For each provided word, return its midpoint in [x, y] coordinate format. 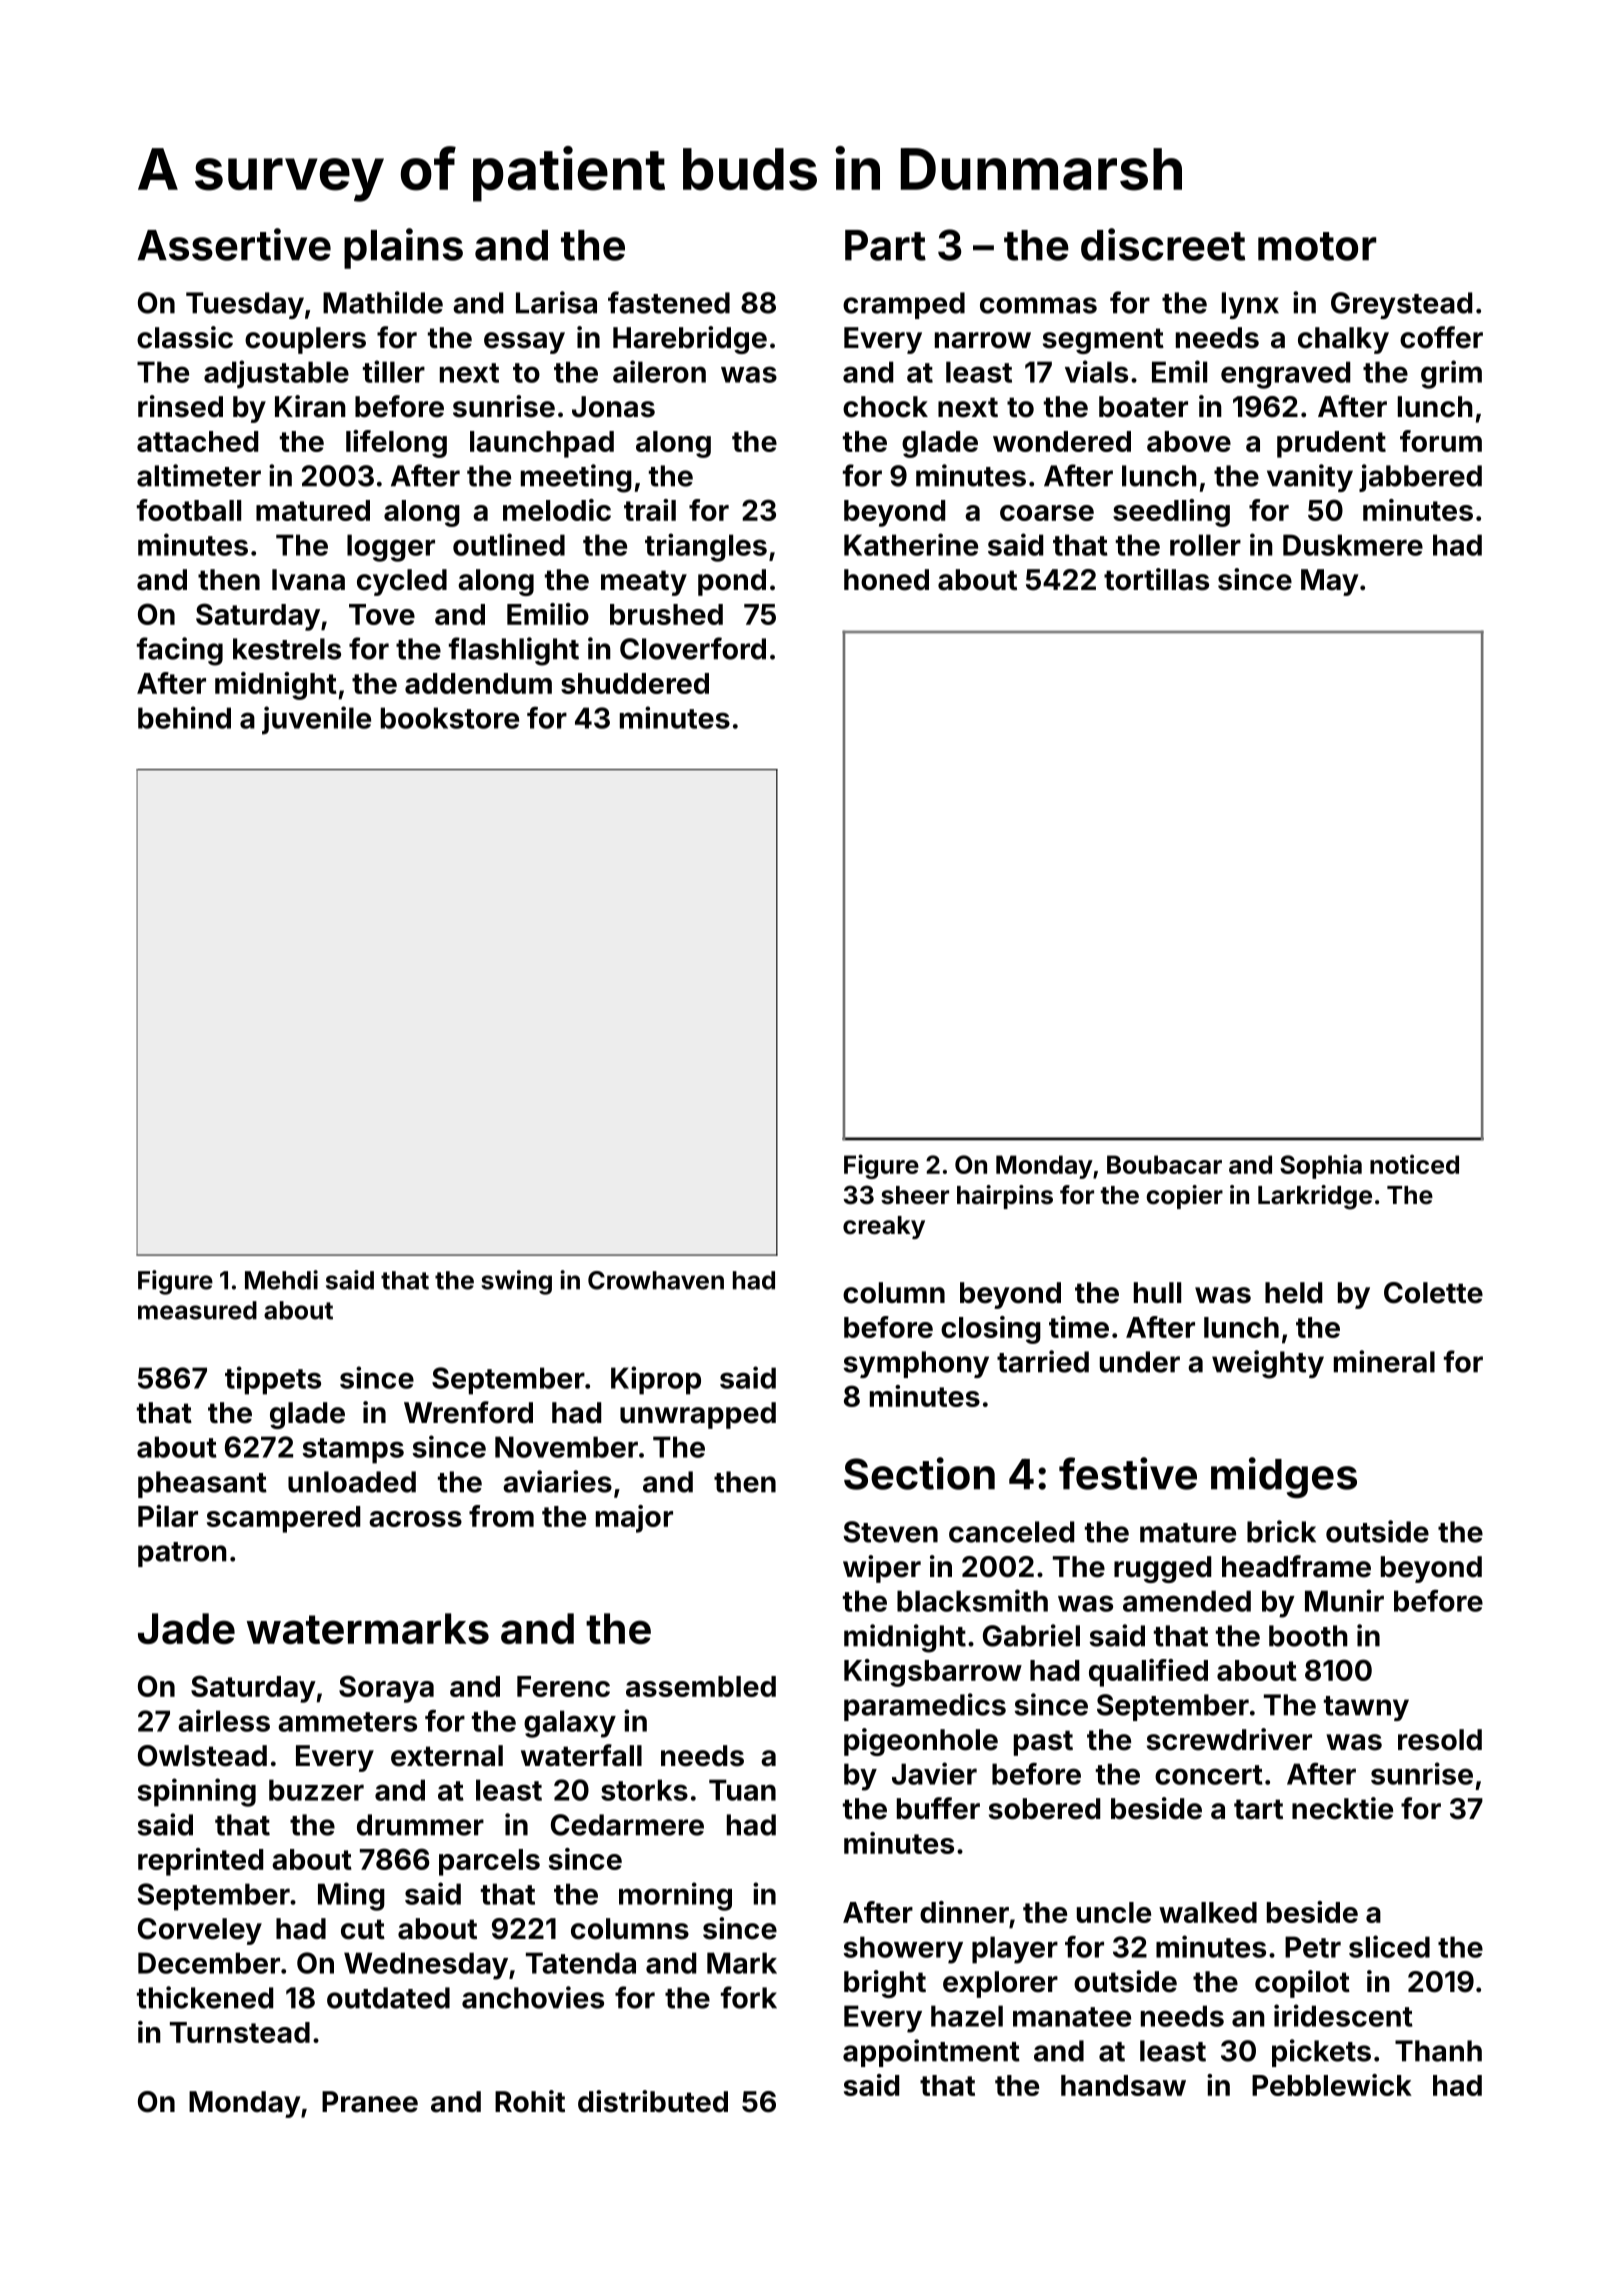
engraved [1285, 375]
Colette [1433, 1293]
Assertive [234, 244]
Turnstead [240, 2032]
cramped [904, 305]
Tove [382, 614]
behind [184, 717]
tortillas [1156, 579]
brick [1281, 1531]
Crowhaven [656, 1280]
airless [224, 1720]
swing [516, 1282]
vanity [1310, 478]
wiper [882, 1569]
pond [732, 582]
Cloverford [693, 648]
